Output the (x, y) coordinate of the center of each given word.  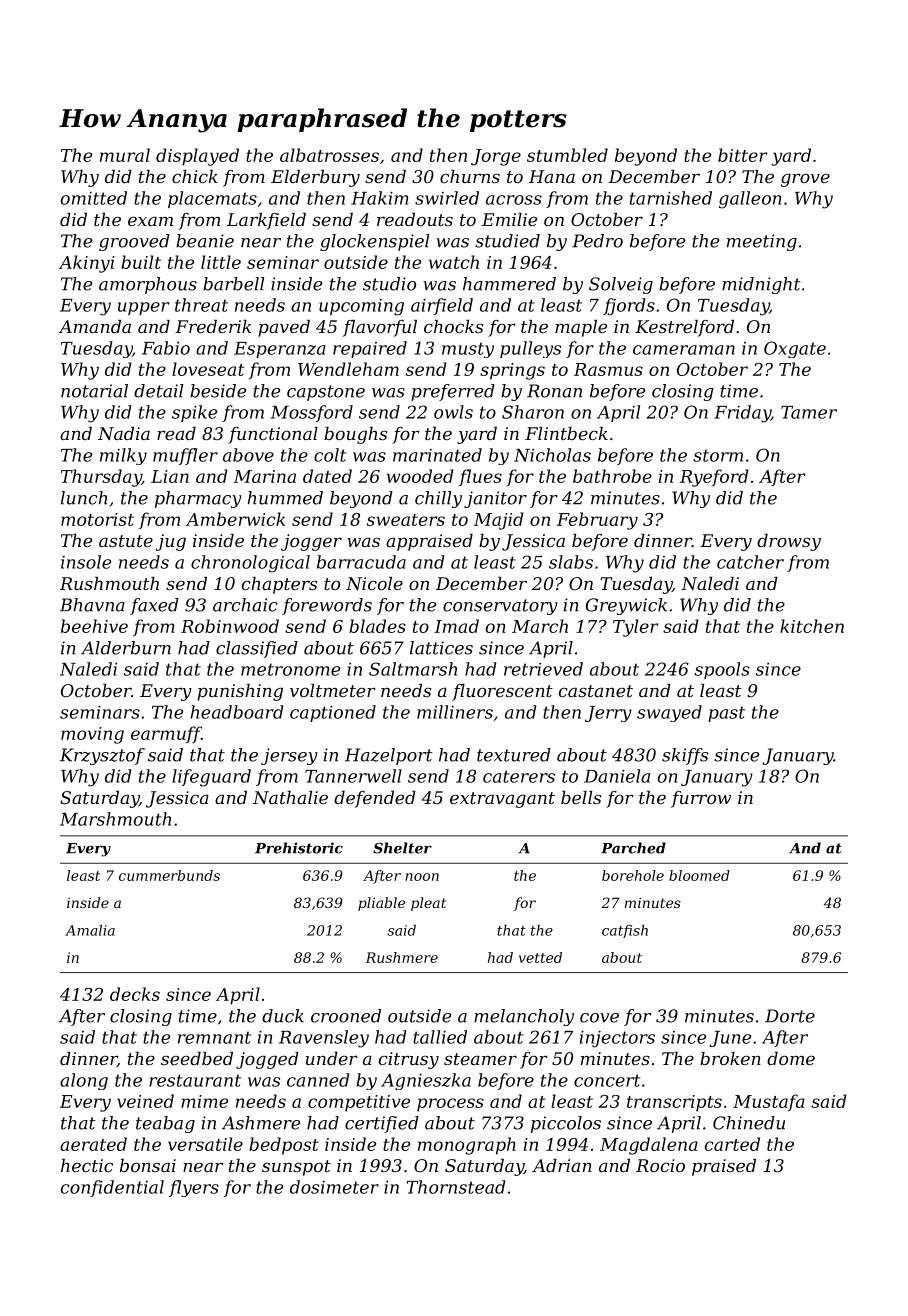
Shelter (402, 848)
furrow (701, 799)
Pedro (597, 241)
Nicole (374, 584)
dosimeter (334, 1187)
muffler (185, 456)
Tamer (809, 412)
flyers (194, 1188)
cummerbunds (169, 875)
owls (453, 412)
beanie (205, 241)
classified (257, 649)
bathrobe (612, 476)
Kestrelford (684, 328)
